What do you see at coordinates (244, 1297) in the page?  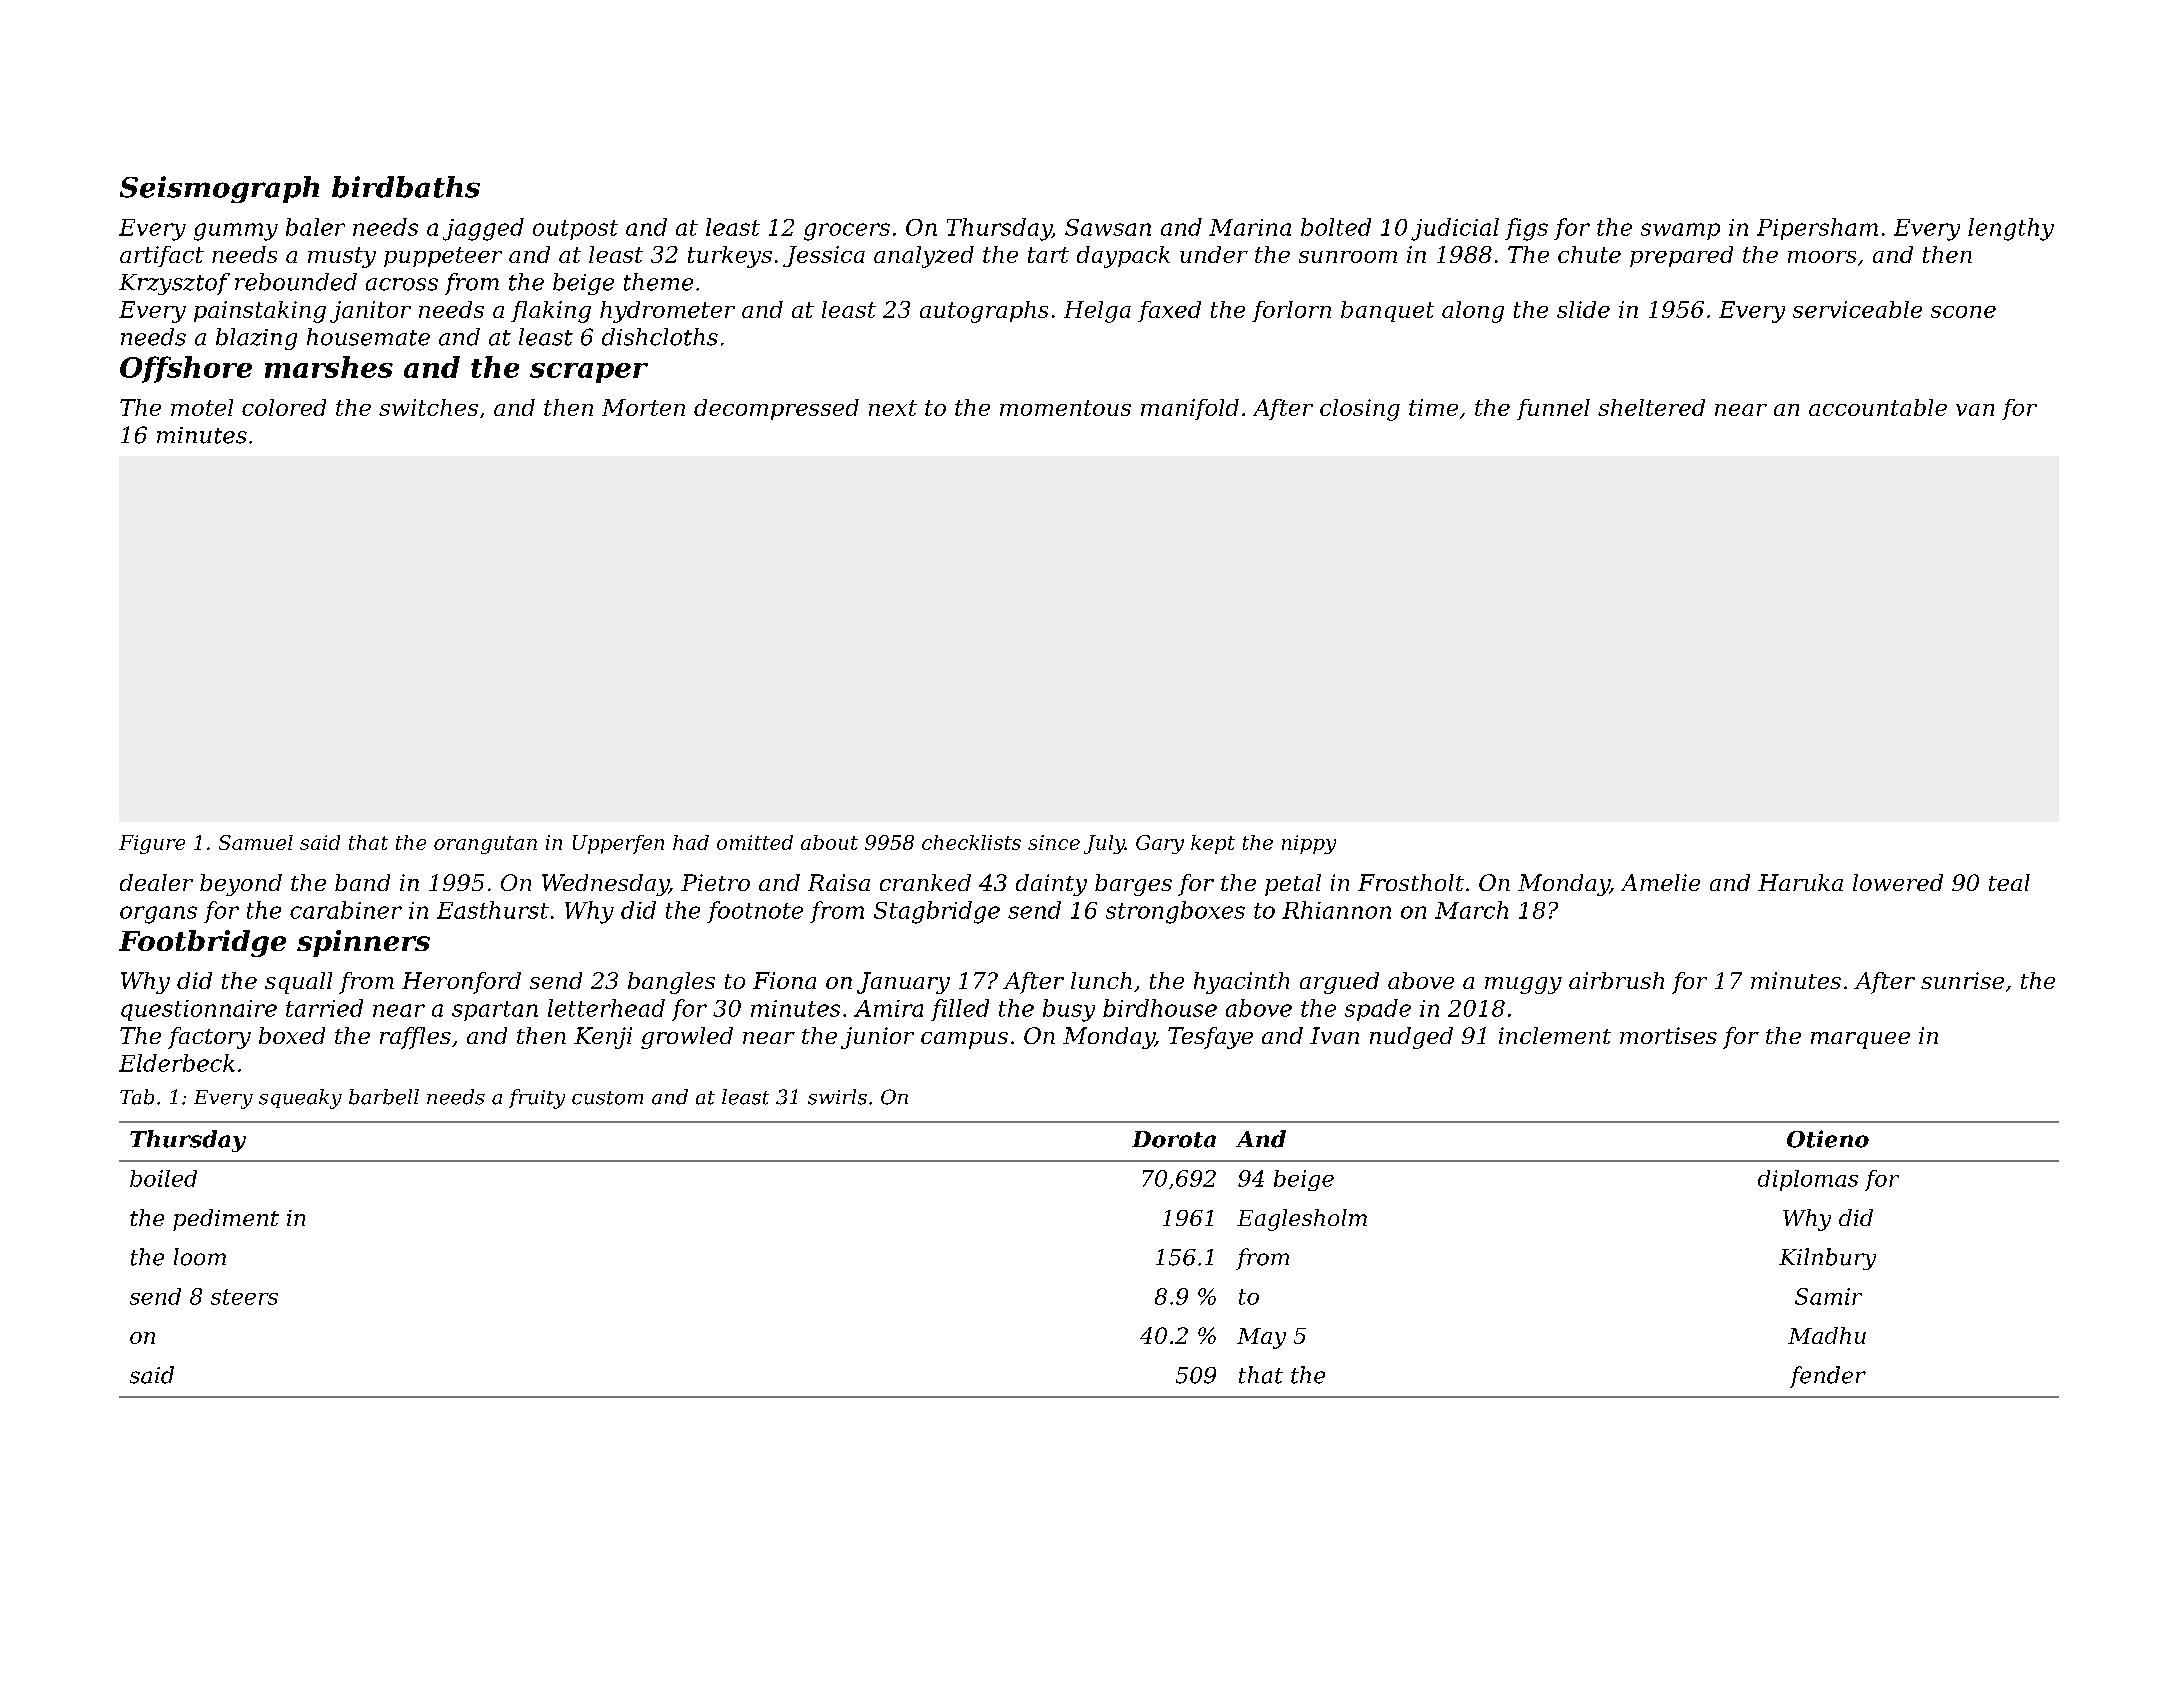 I see `steers` at bounding box center [244, 1297].
